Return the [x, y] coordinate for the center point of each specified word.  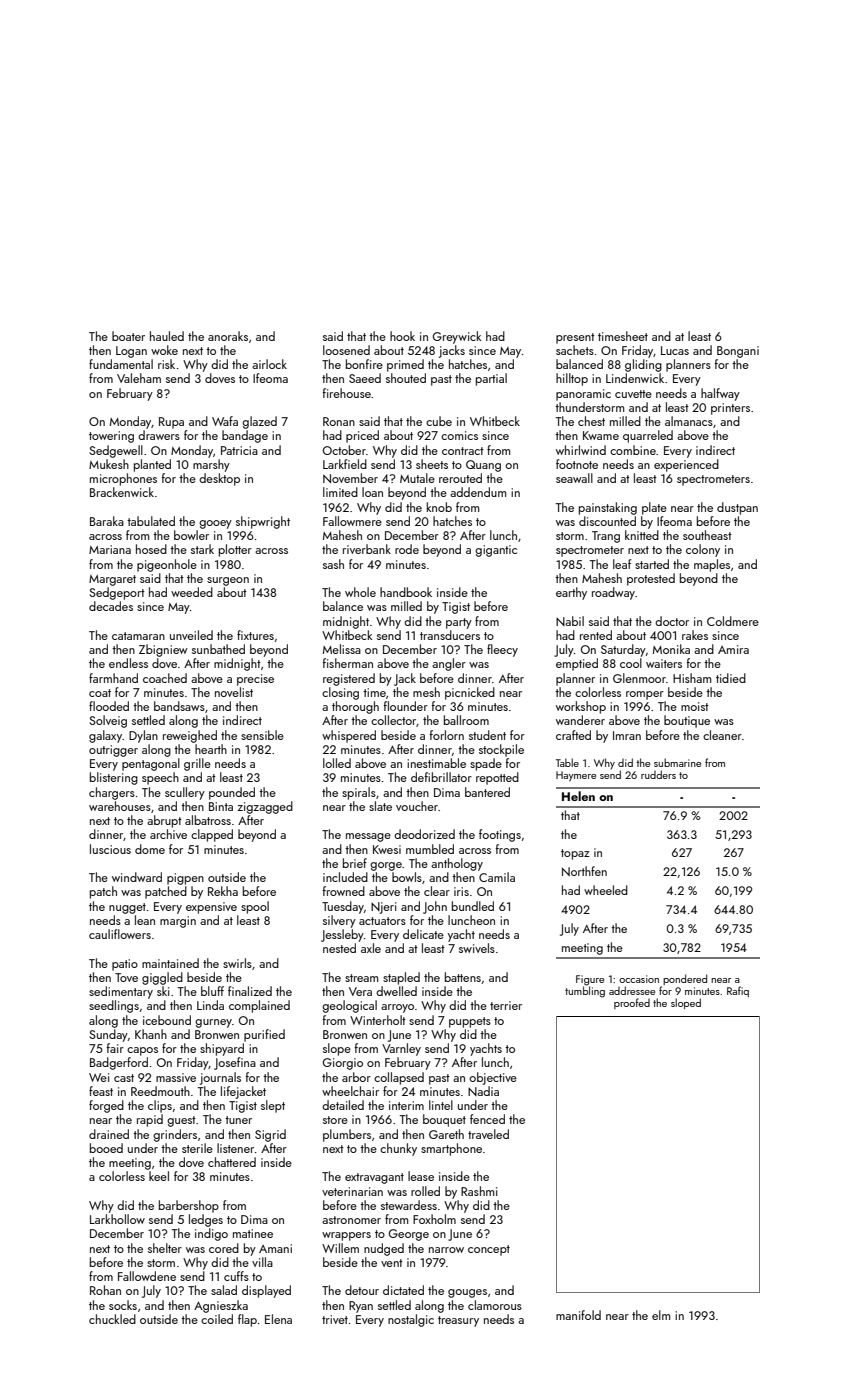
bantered [487, 792]
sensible [262, 735]
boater [128, 336]
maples [712, 565]
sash [333, 564]
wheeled [606, 890]
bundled [473, 906]
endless [128, 663]
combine [633, 450]
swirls [237, 963]
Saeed [365, 378]
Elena [278, 1319]
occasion [639, 979]
